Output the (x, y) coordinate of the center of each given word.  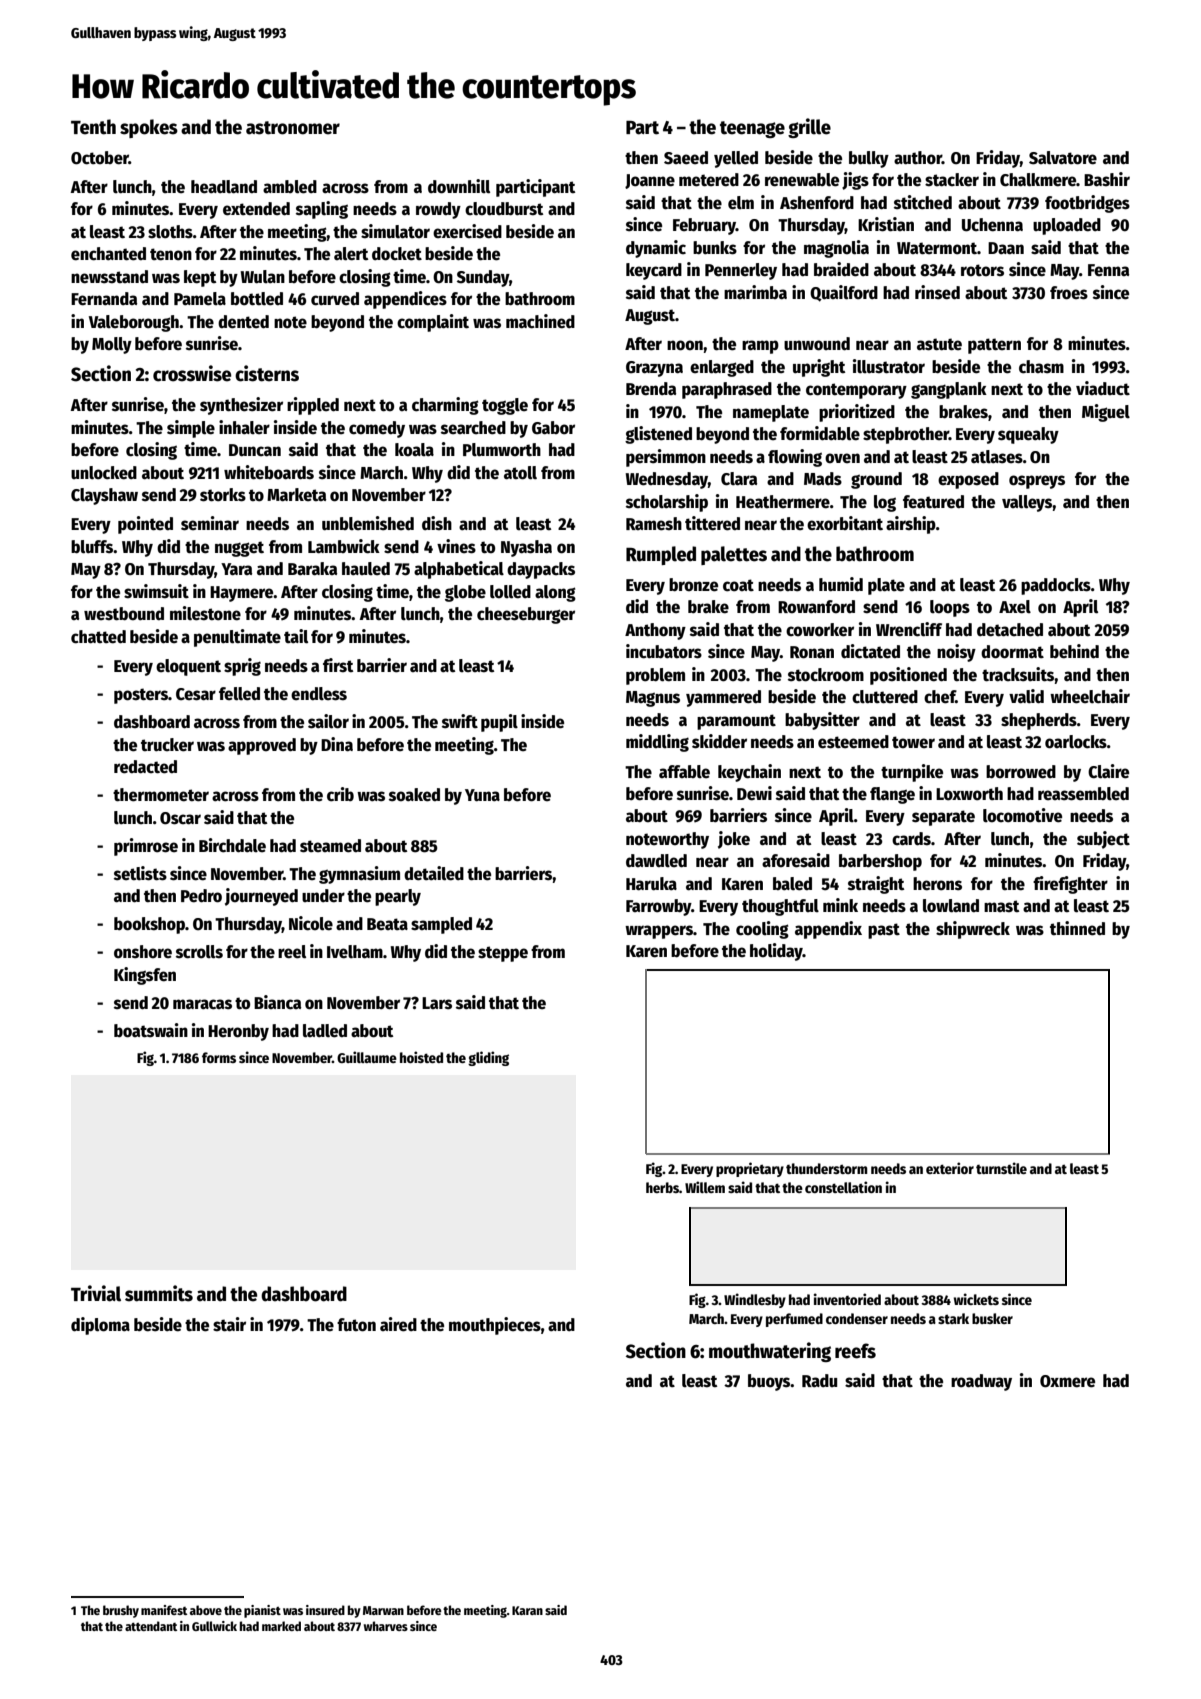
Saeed (686, 158)
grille (809, 128)
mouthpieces (495, 1326)
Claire (1108, 771)
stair (229, 1324)
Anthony (655, 631)
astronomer (293, 128)
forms (219, 1057)
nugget (239, 549)
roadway (981, 1382)
